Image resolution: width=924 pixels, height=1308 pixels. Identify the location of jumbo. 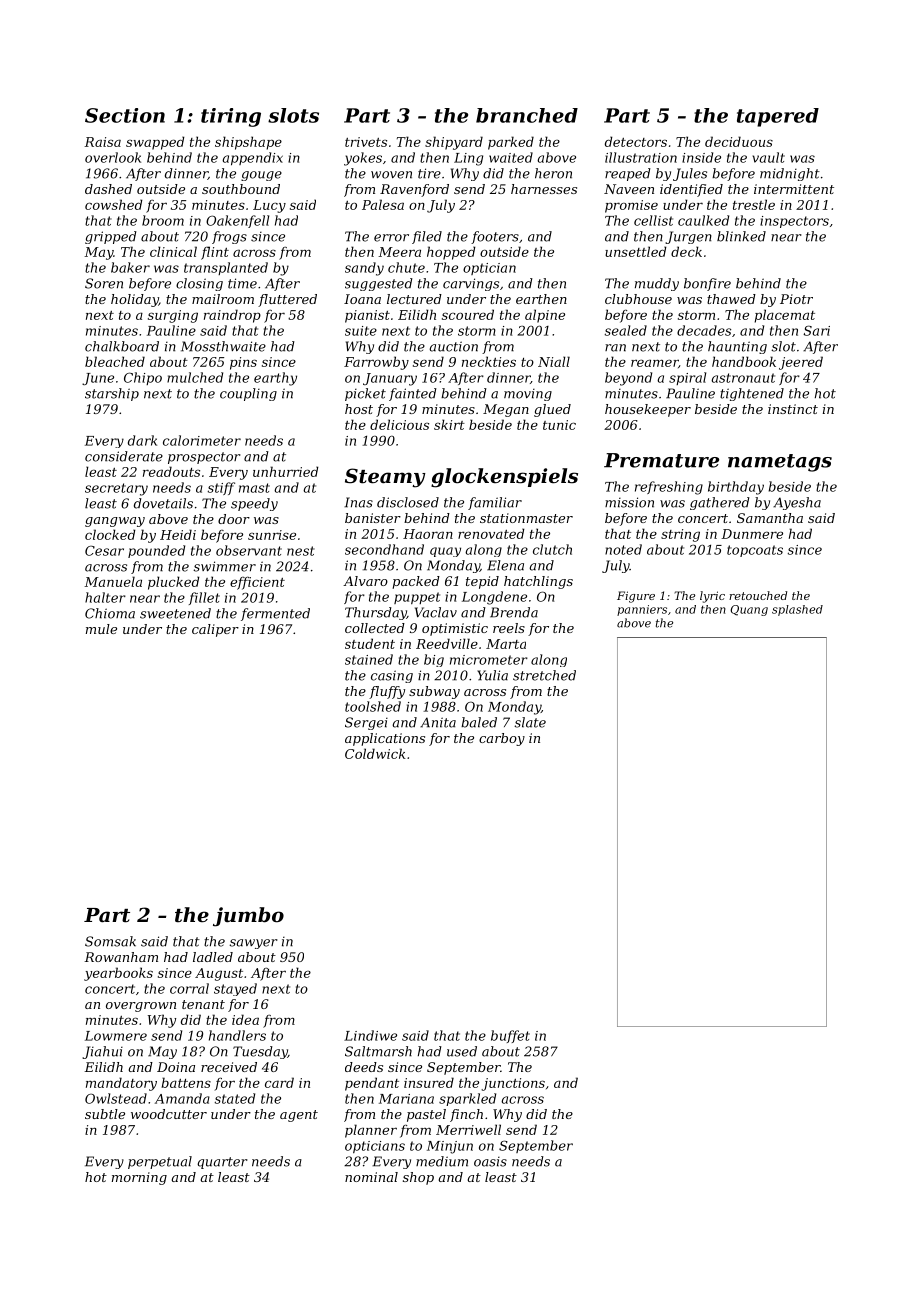
(248, 917).
